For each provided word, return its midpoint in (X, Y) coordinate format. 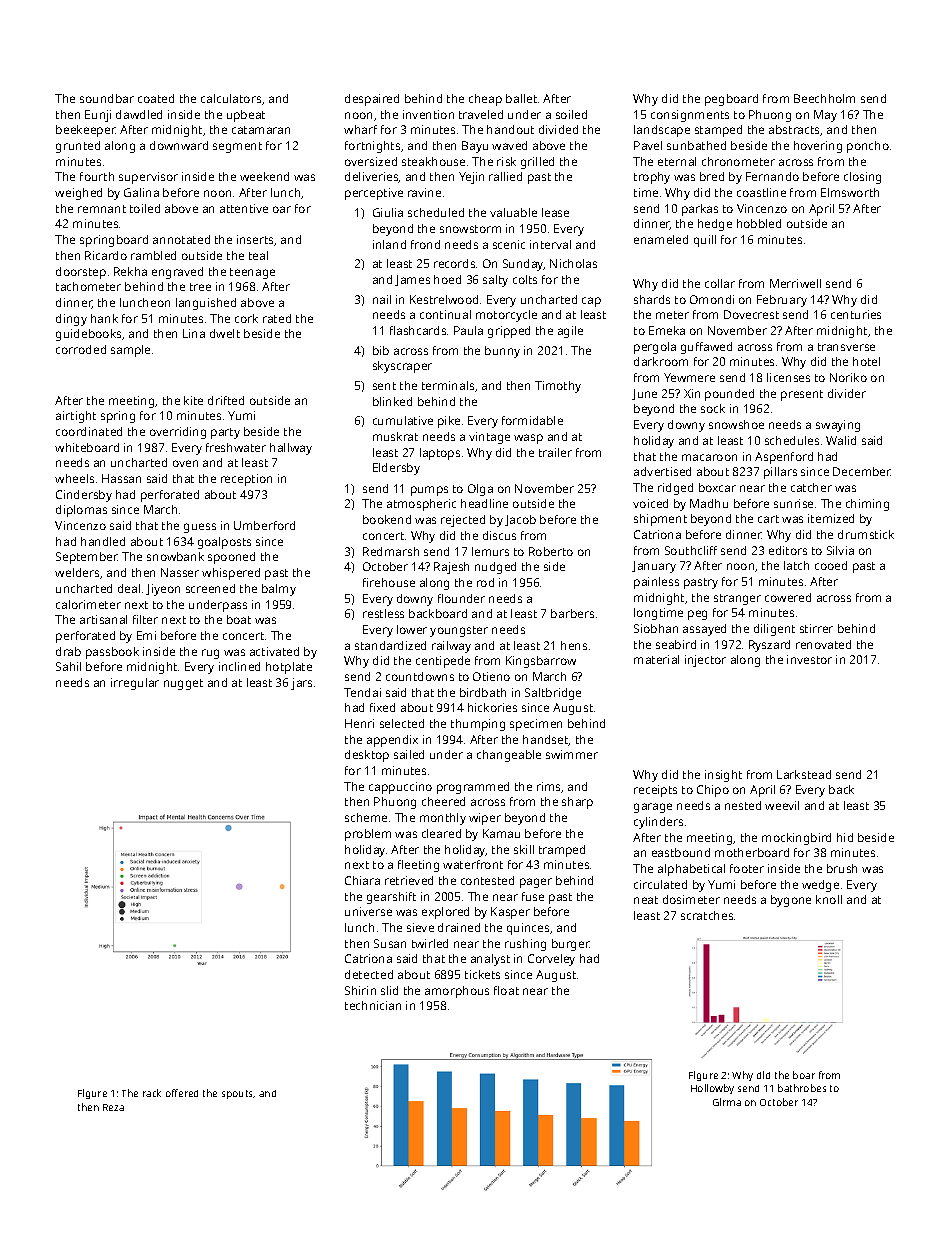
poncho (868, 147)
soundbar (107, 98)
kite (193, 400)
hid (845, 837)
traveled (481, 114)
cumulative (403, 420)
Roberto (551, 551)
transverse (846, 347)
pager (536, 883)
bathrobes (802, 1088)
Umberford (264, 525)
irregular (135, 684)
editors (788, 550)
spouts (238, 1094)
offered (182, 1093)
